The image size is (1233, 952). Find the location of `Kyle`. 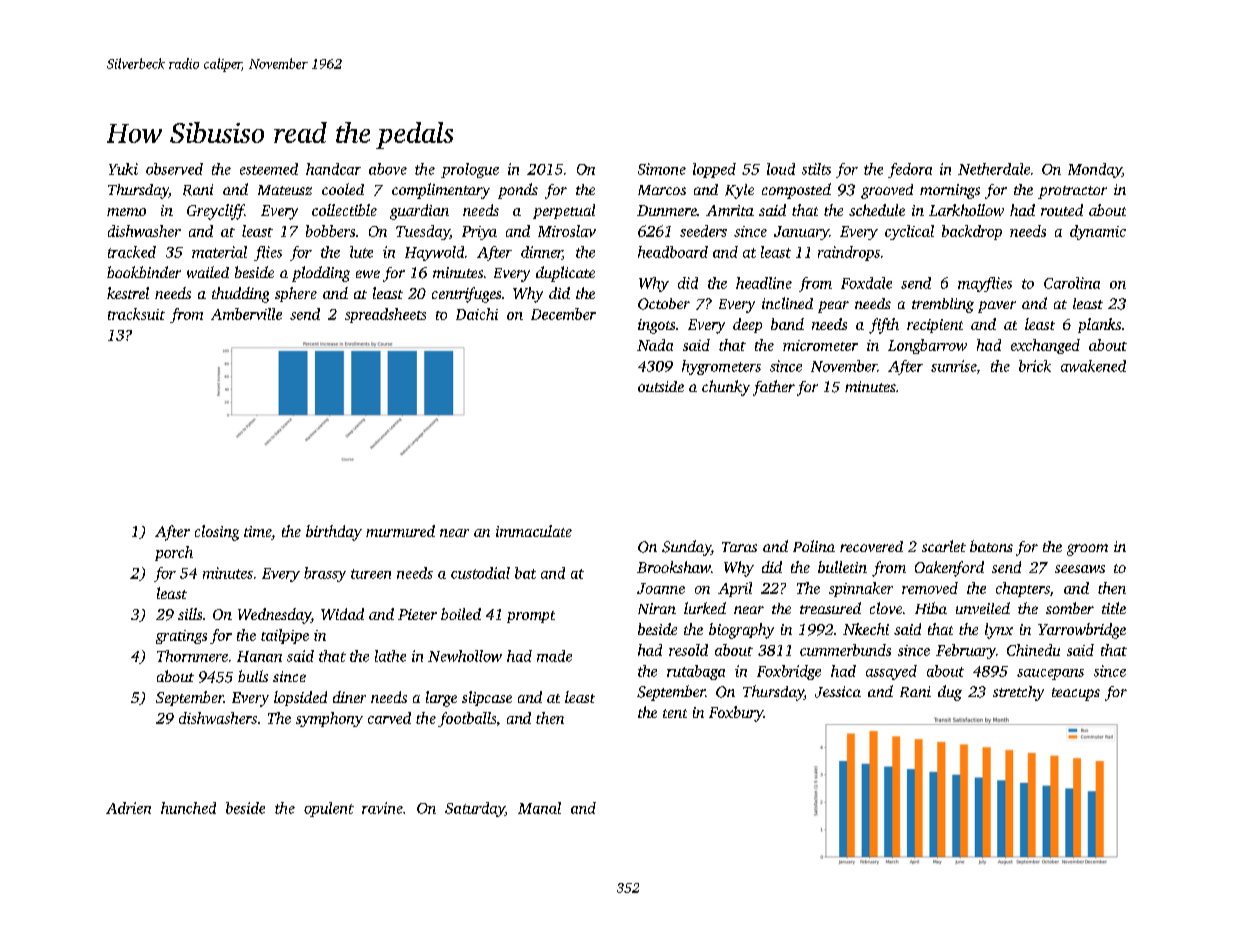

Kyle is located at coordinates (739, 191).
